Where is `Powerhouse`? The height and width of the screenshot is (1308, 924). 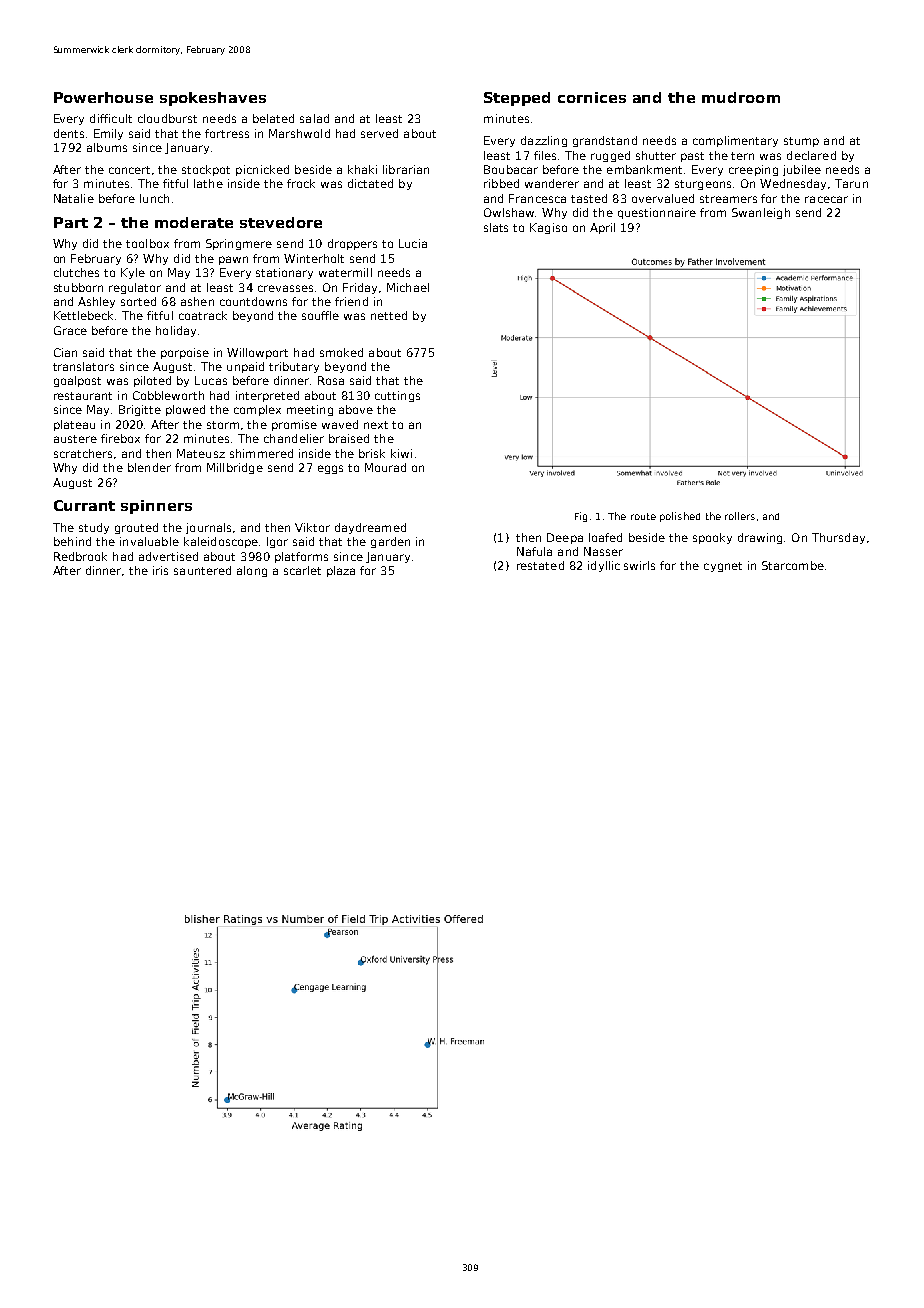
Powerhouse is located at coordinates (103, 97).
